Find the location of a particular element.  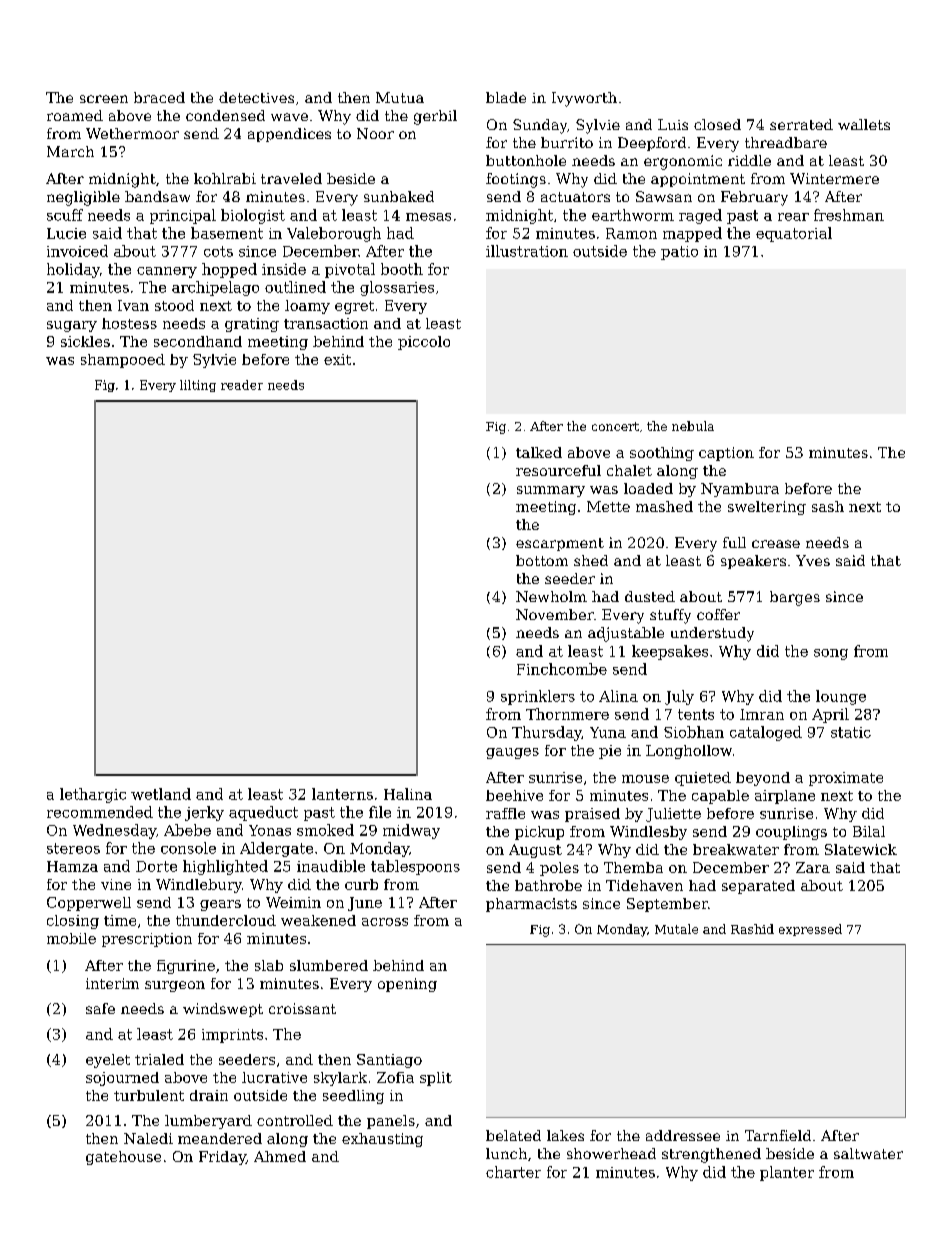

praised is located at coordinates (592, 815).
